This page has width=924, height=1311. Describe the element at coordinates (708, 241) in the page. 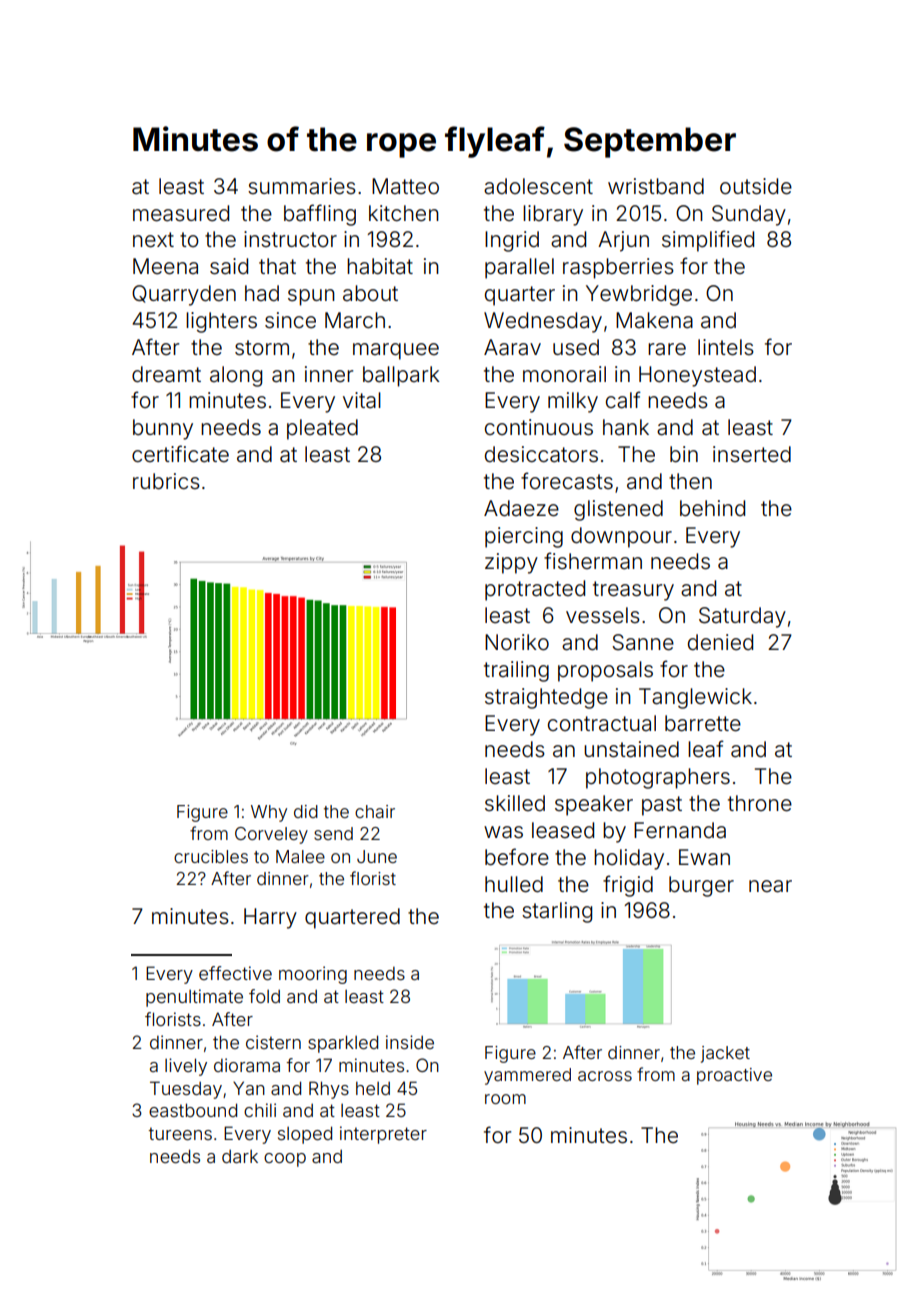

I see `simplified` at that location.
